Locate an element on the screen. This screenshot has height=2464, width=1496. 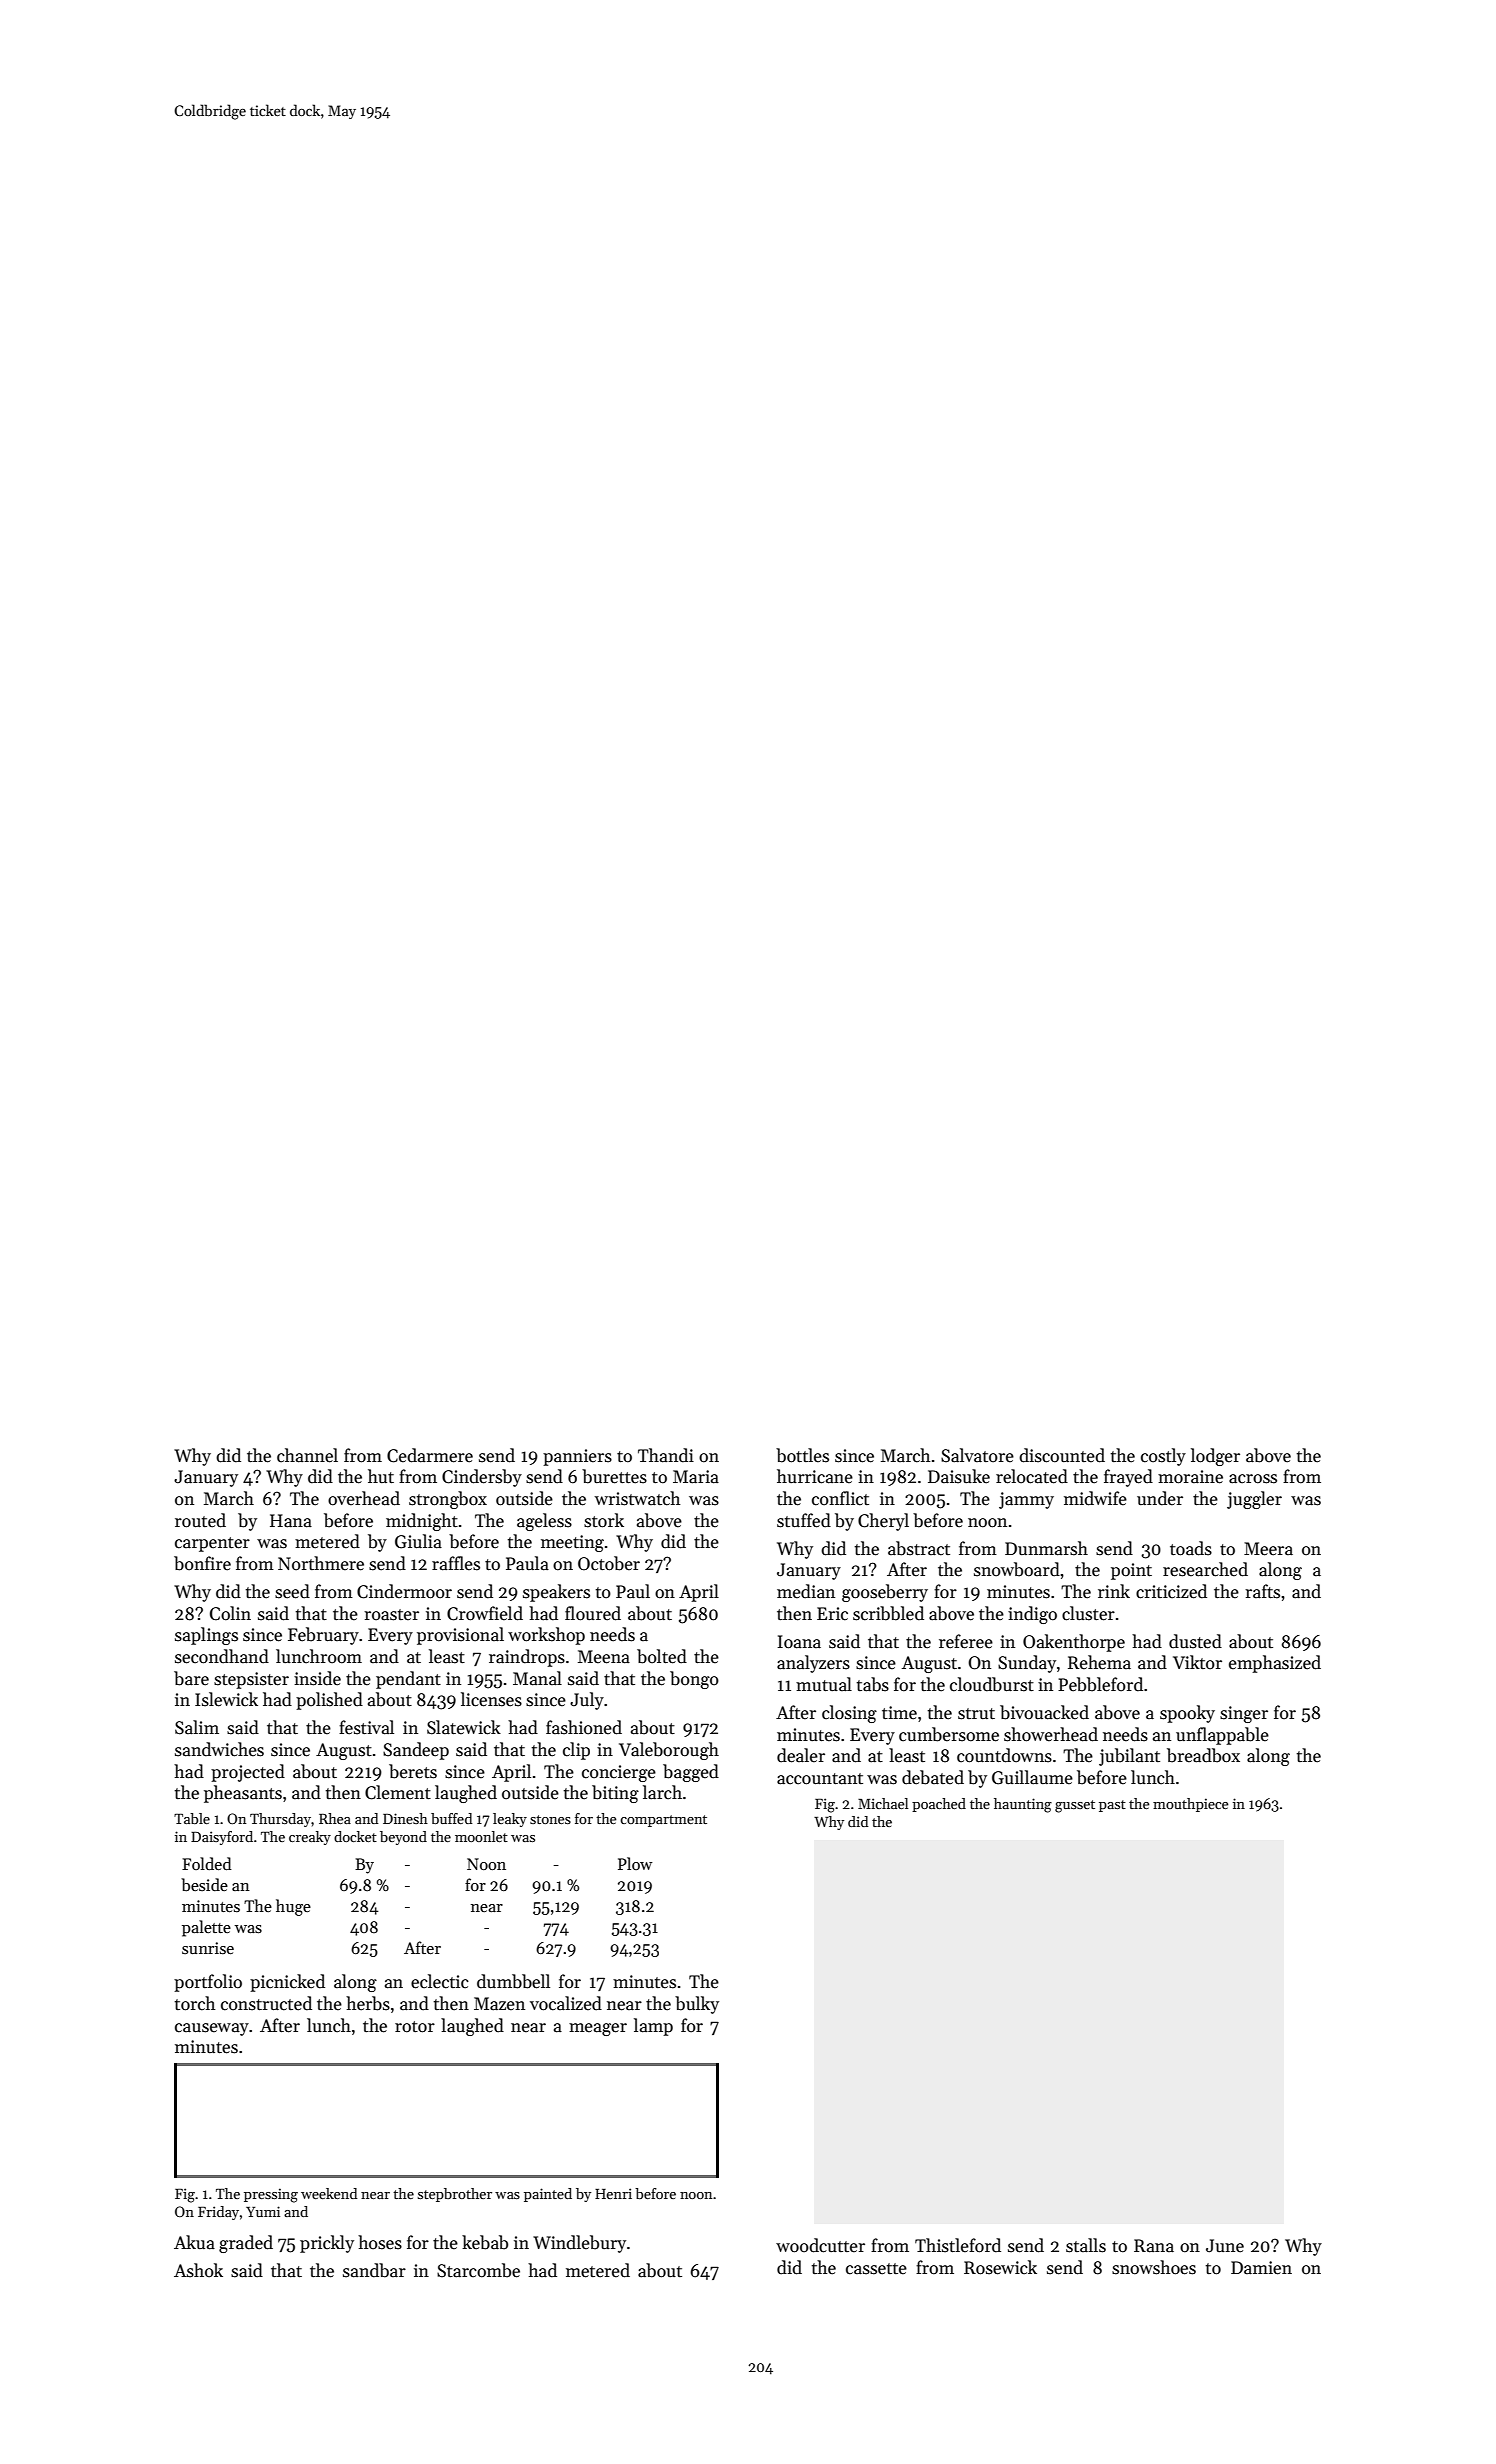
picnicked is located at coordinates (287, 1983).
